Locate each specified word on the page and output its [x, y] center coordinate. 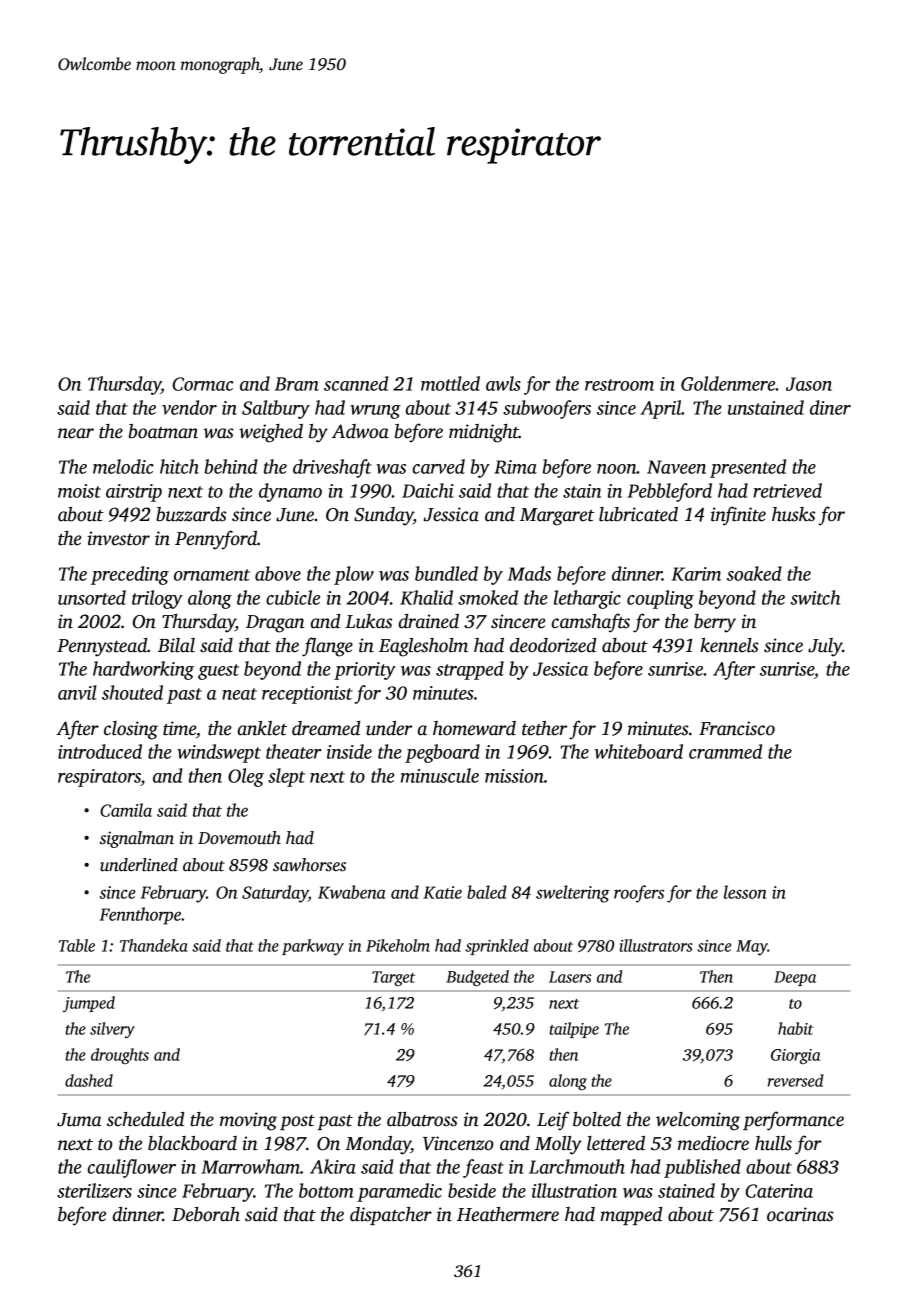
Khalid [426, 597]
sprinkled [497, 947]
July [825, 647]
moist [79, 491]
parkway [313, 947]
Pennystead [102, 647]
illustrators [656, 945]
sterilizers [94, 1190]
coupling [660, 599]
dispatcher [391, 1216]
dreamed [326, 728]
